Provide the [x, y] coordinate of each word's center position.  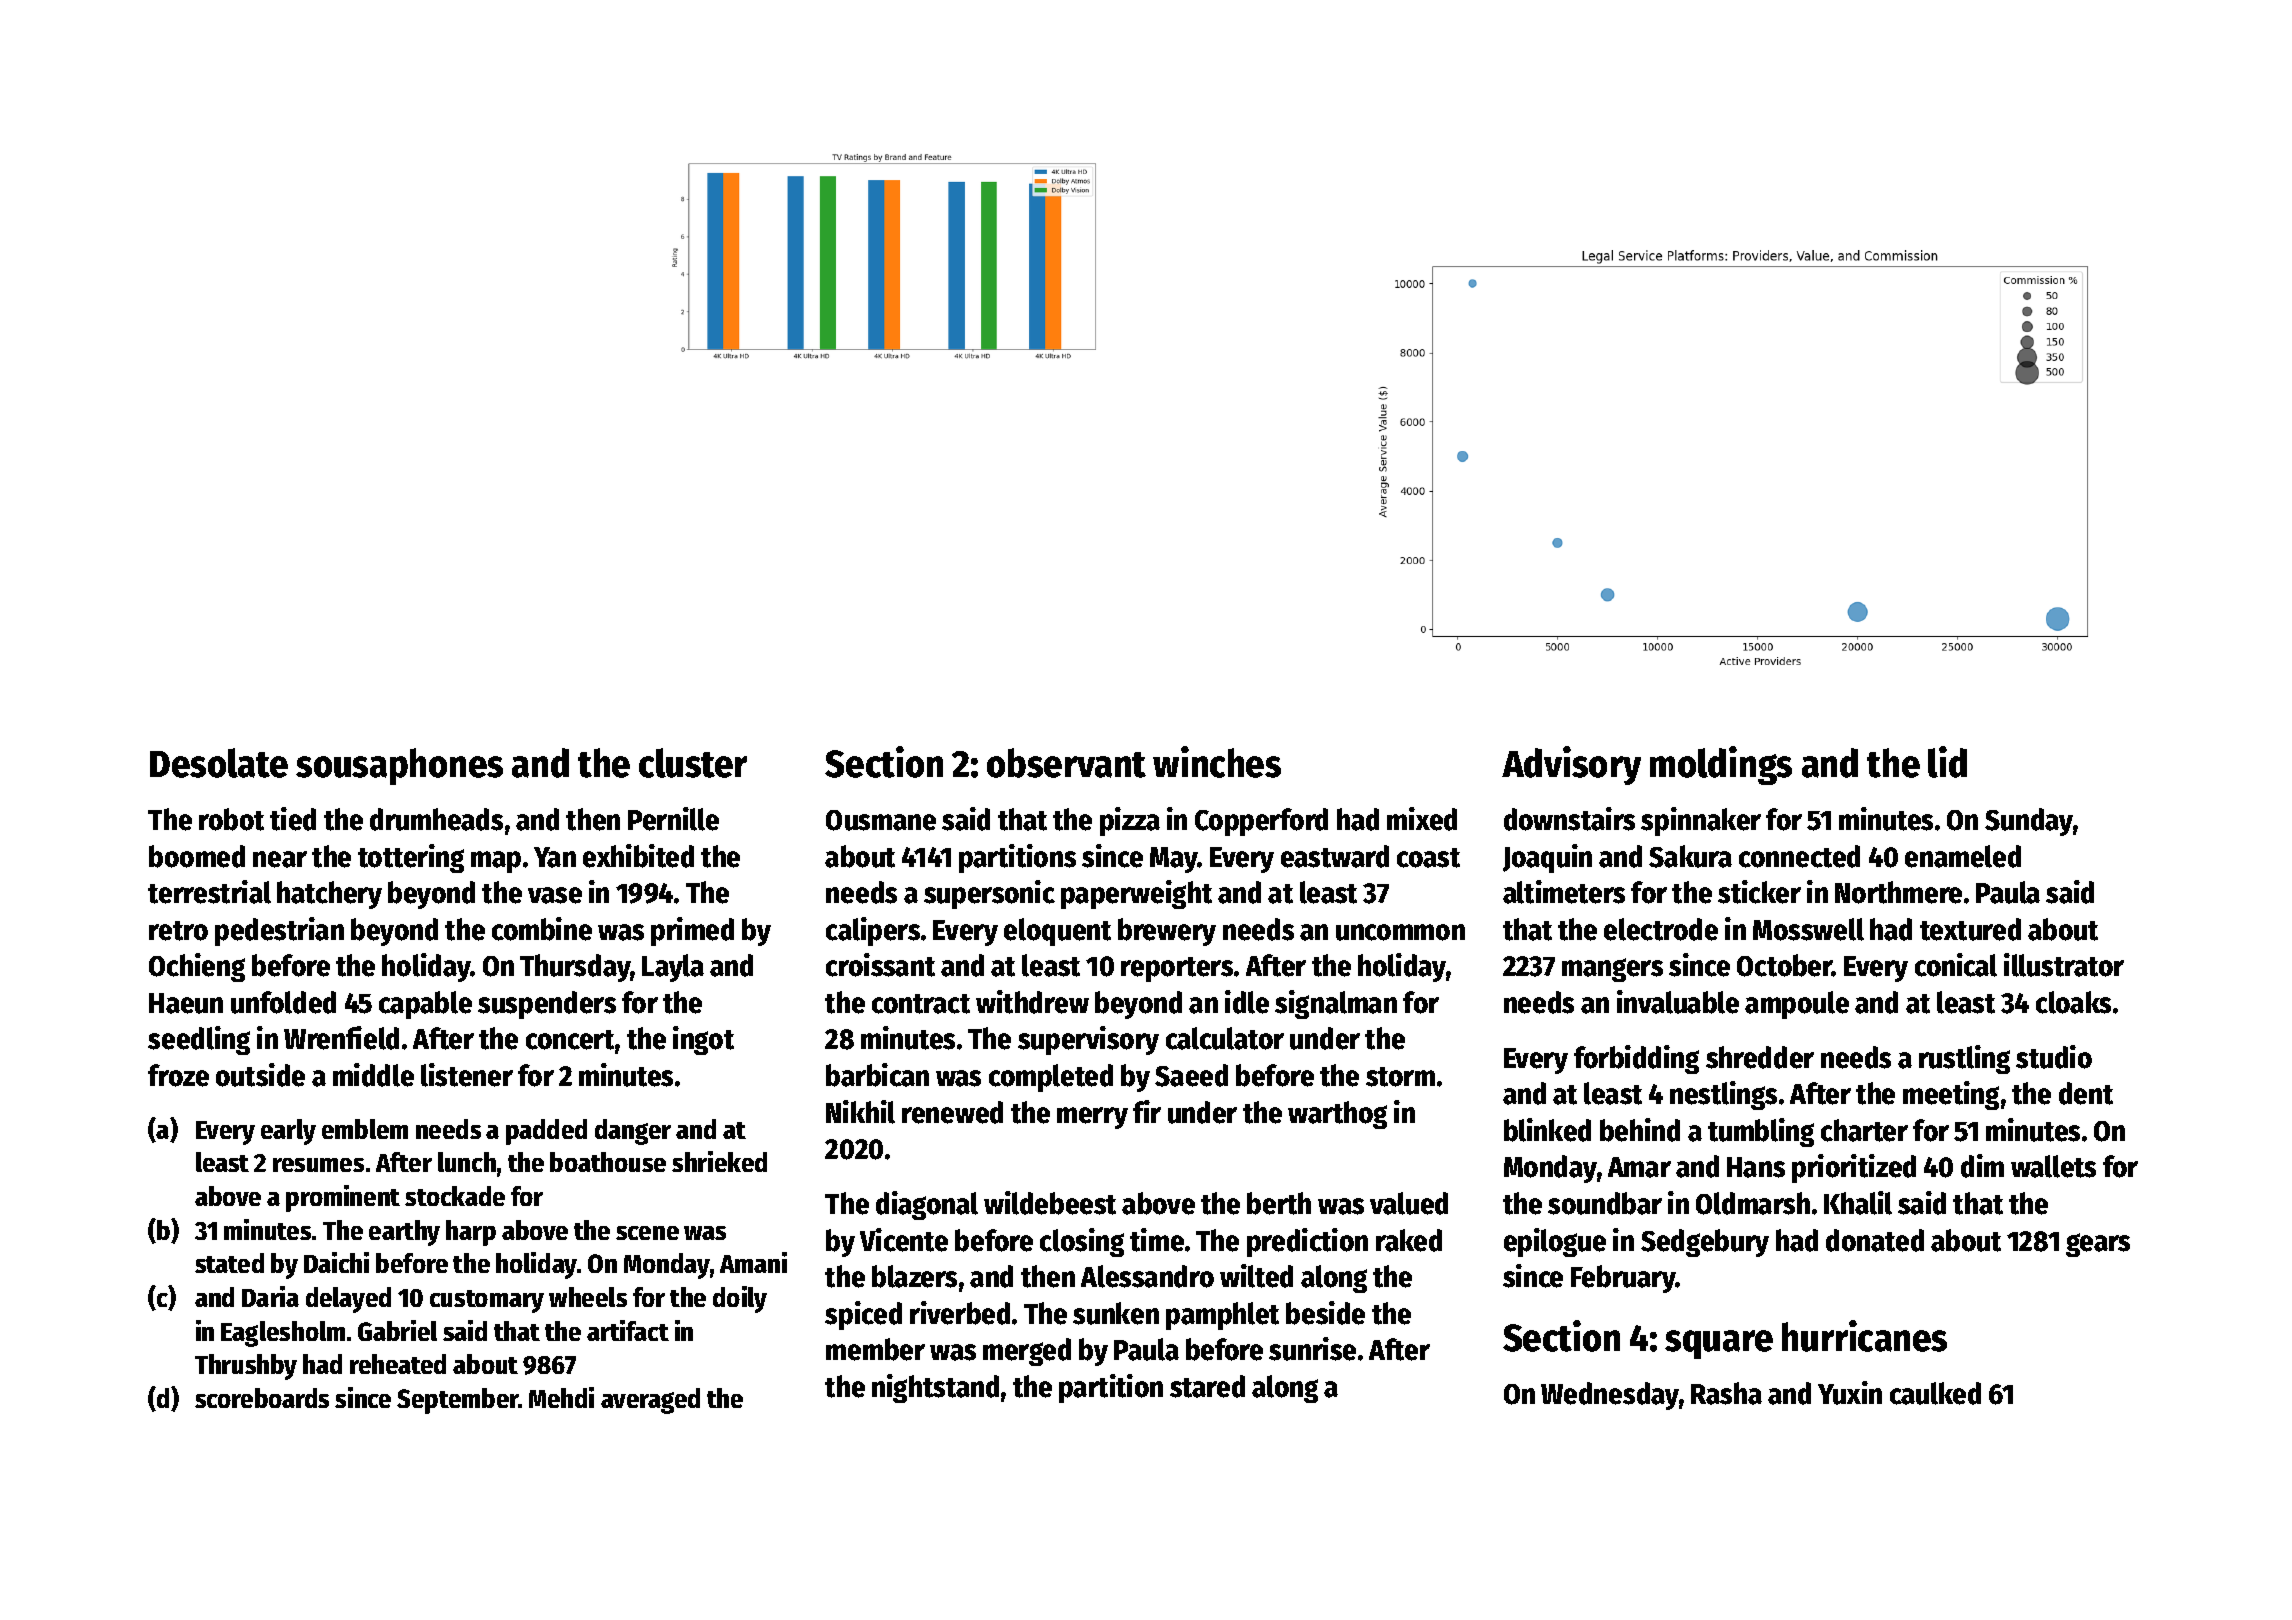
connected [1799, 856]
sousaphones [399, 766]
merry [1092, 1118]
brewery [1167, 932]
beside [1325, 1313]
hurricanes [1864, 1336]
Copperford [1261, 822]
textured [1970, 929]
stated [229, 1263]
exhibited [638, 856]
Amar [1639, 1167]
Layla [673, 968]
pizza [1130, 821]
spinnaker [1701, 821]
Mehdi [561, 1397]
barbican [877, 1075]
